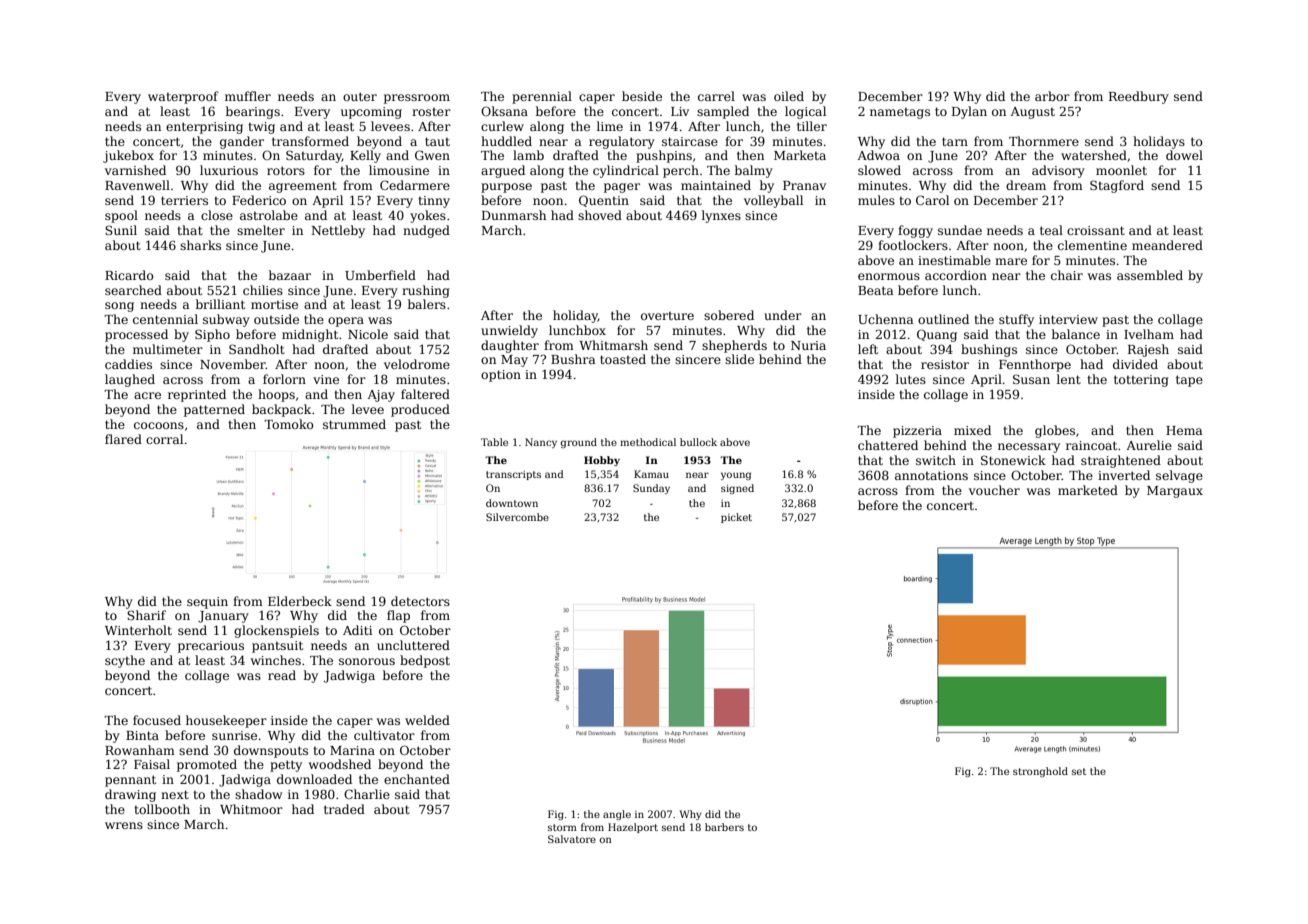 The width and height of the document is (1308, 924). I want to click on slide, so click(739, 359).
